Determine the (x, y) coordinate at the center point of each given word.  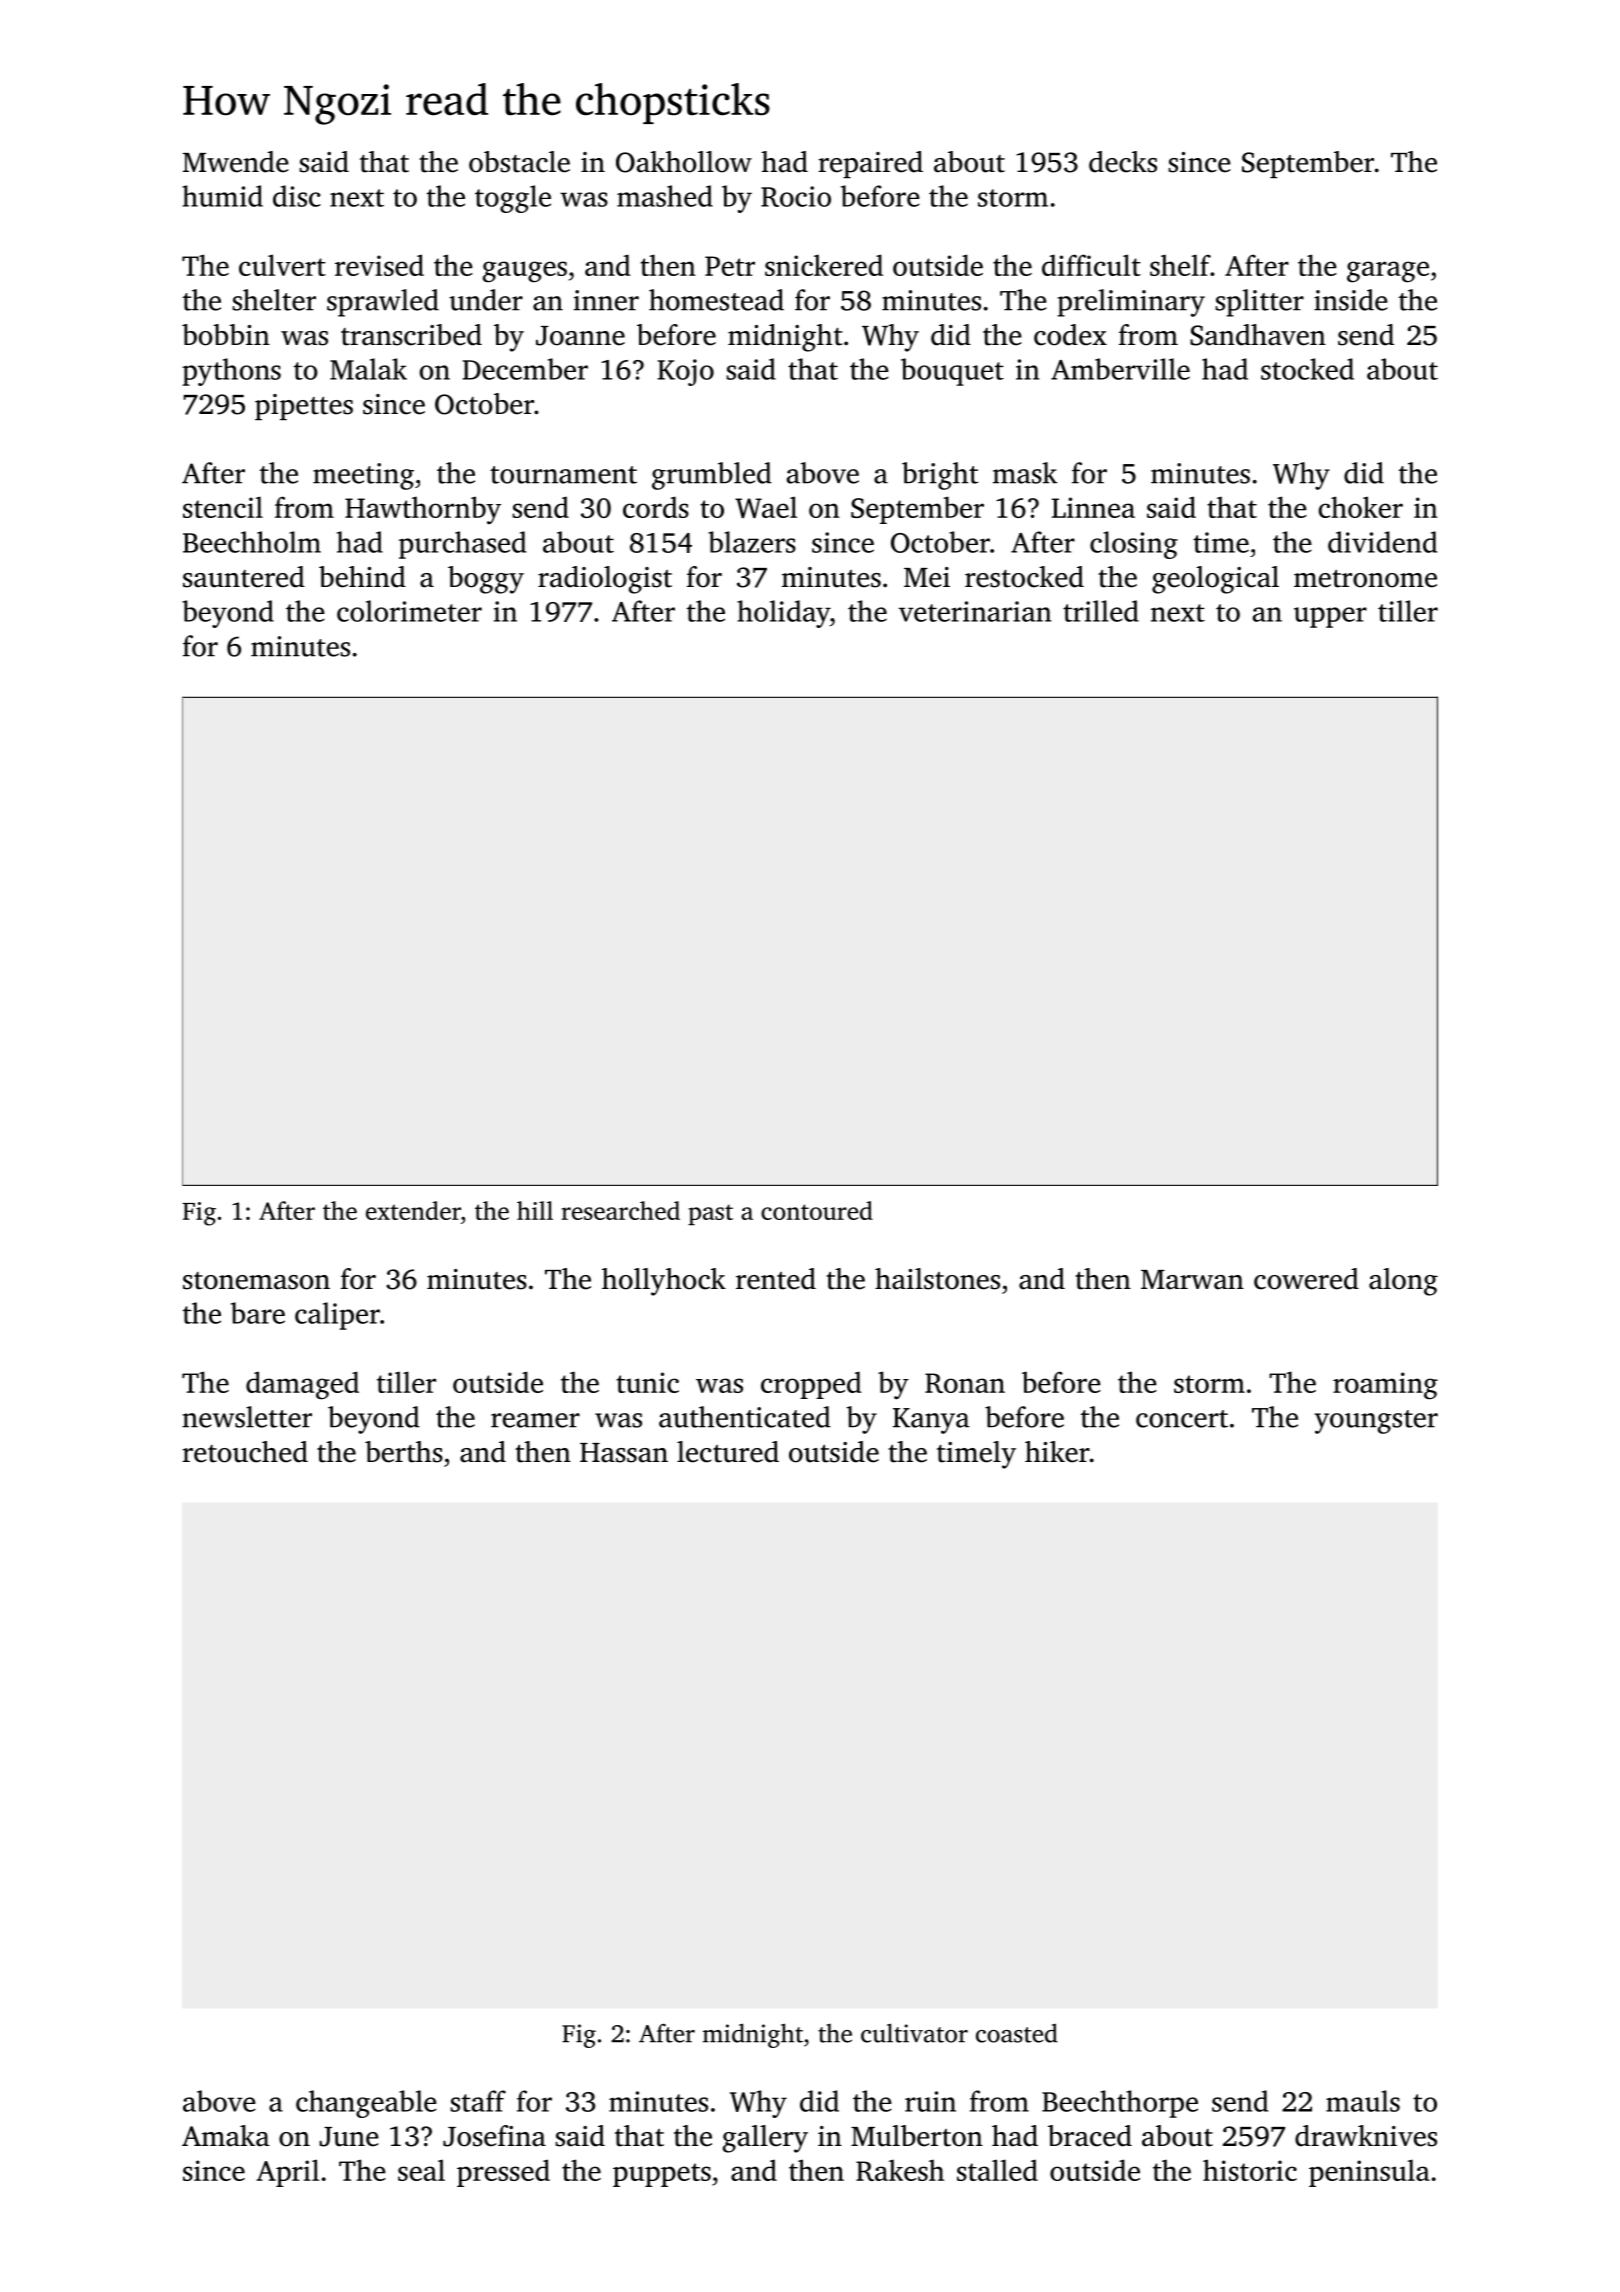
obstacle (519, 162)
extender (413, 1210)
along (1403, 1282)
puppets (662, 2175)
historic (1250, 2170)
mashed (665, 196)
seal (421, 2170)
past (710, 1214)
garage (1388, 272)
